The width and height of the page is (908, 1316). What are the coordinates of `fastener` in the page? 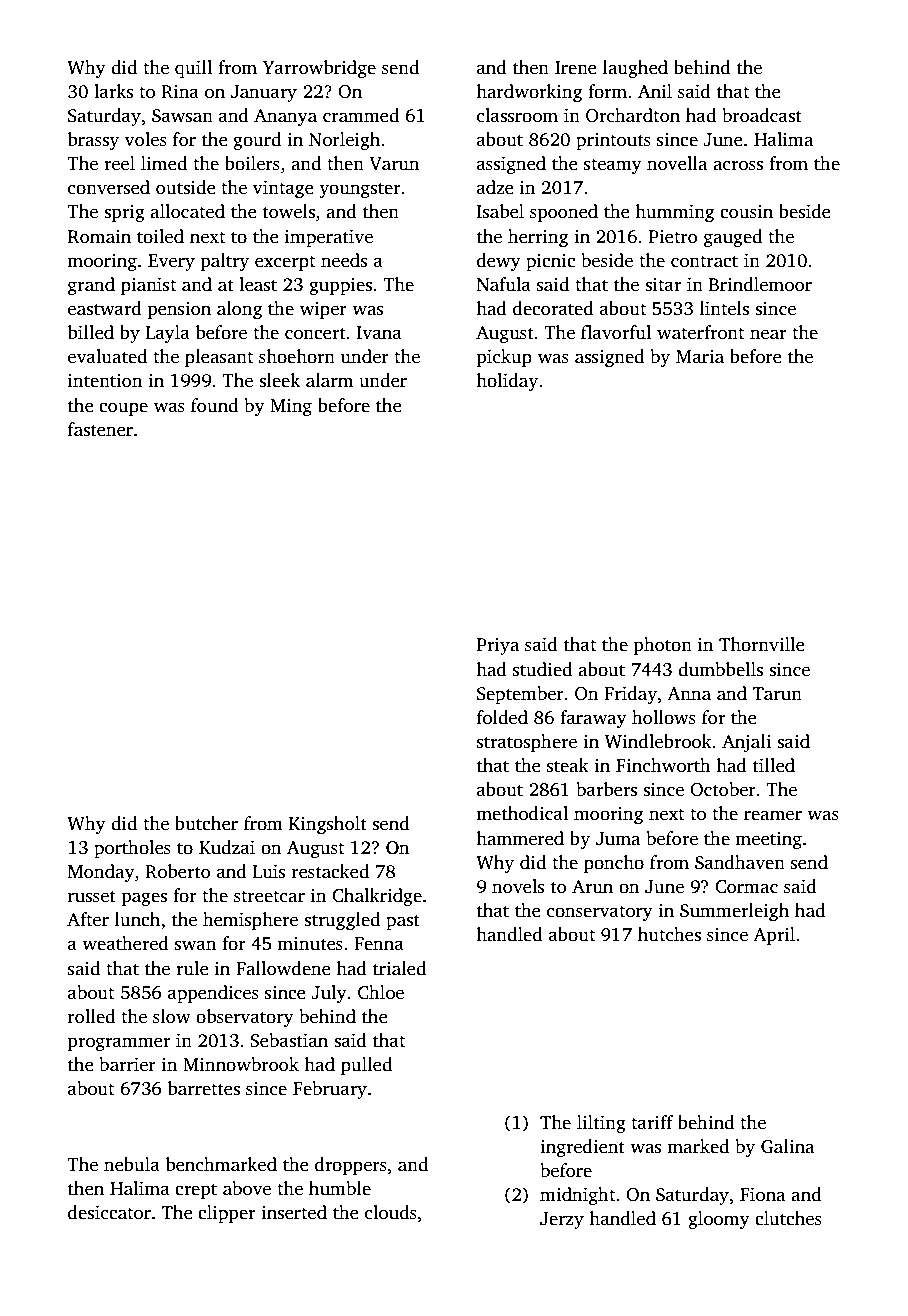 It's located at (100, 429).
